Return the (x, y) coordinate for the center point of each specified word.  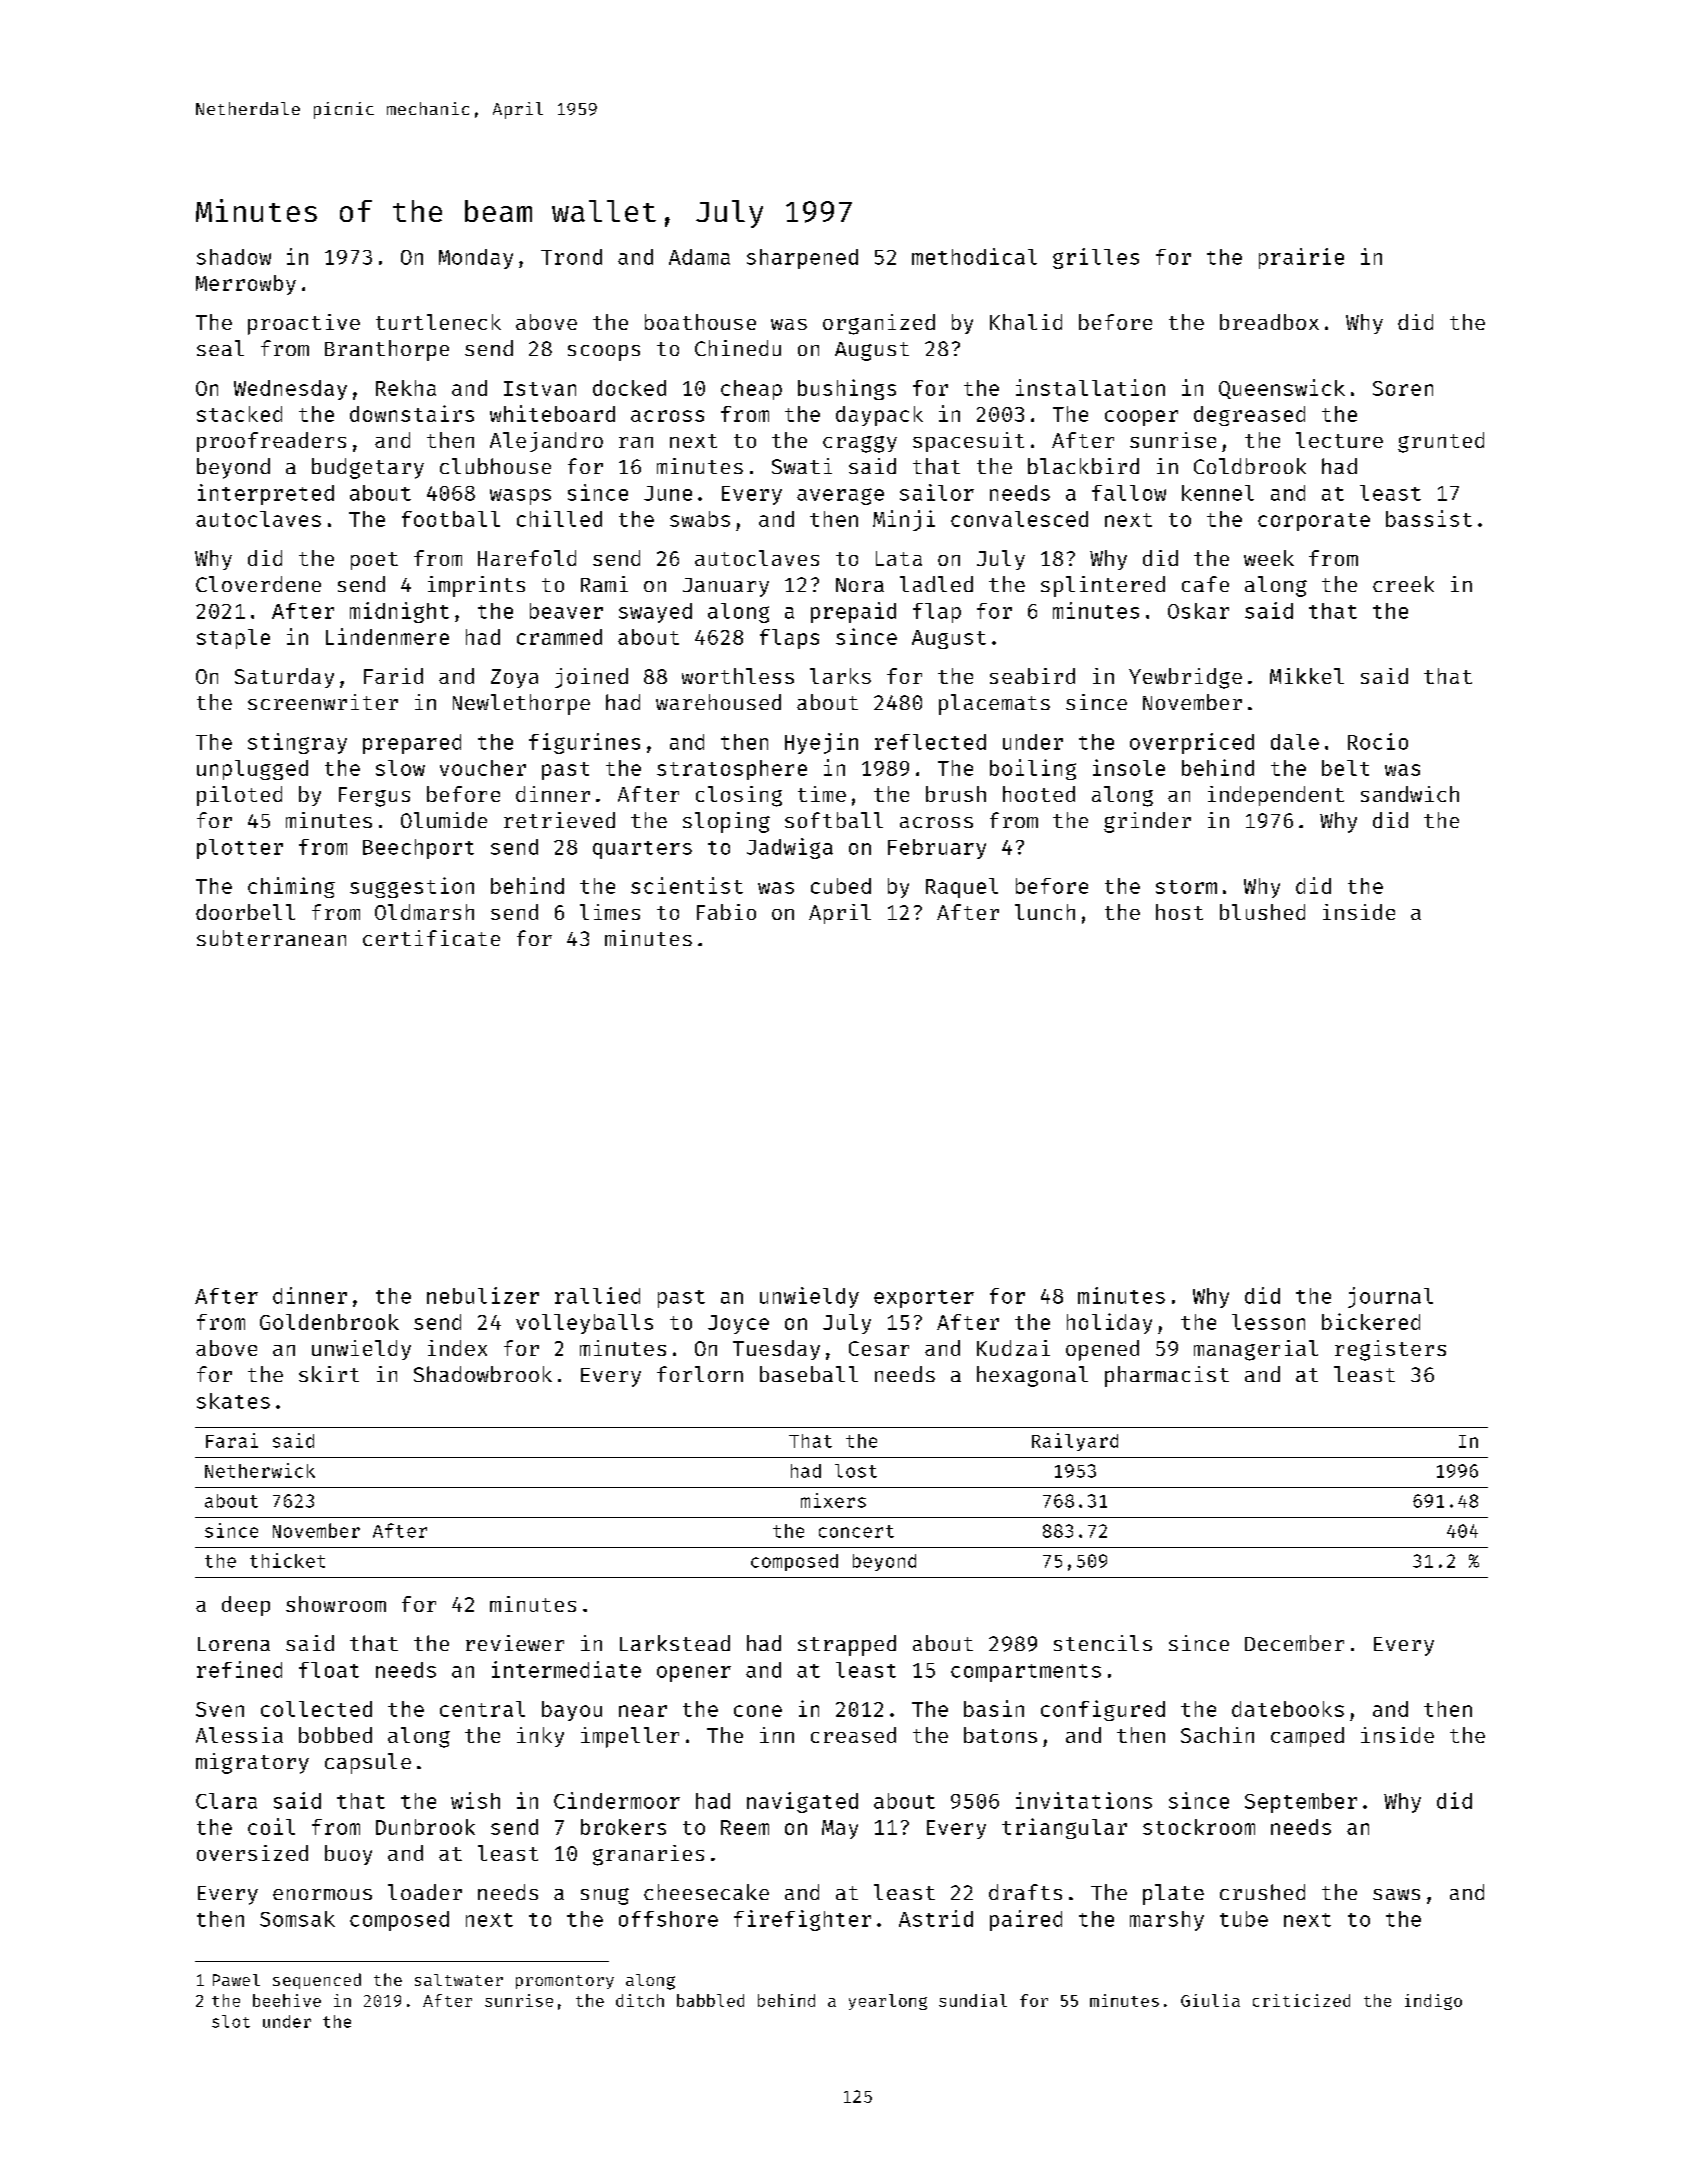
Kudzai (1013, 1348)
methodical (974, 256)
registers (1390, 1350)
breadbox (1269, 322)
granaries (648, 1855)
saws (1396, 1894)
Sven (220, 1709)
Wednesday (290, 390)
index (457, 1348)
